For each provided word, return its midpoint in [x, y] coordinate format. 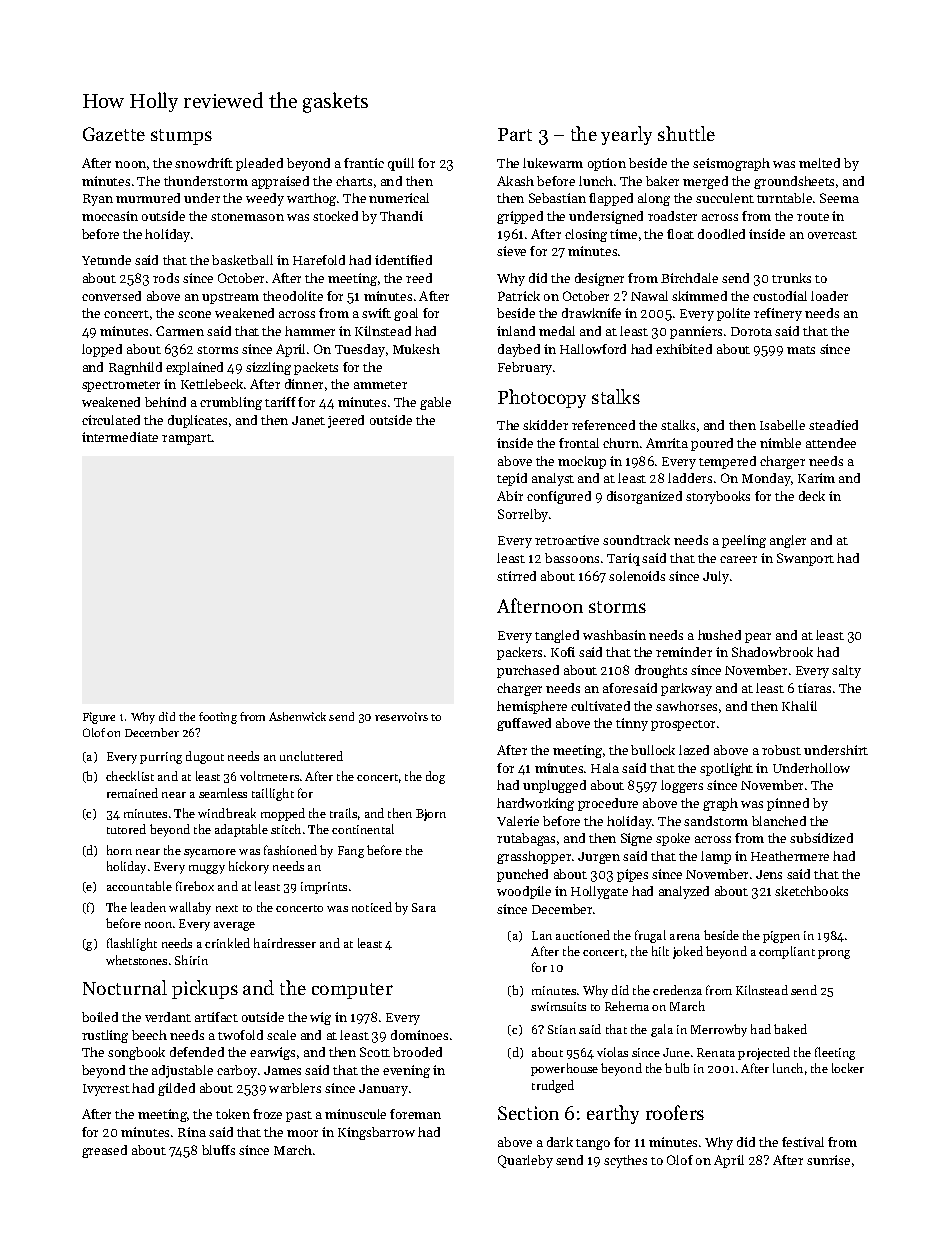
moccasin [110, 216]
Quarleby [525, 1161]
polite [733, 314]
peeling [744, 541]
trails [343, 813]
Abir [510, 496]
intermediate [120, 437]
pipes [632, 875]
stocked [335, 216]
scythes [625, 1161]
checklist [130, 776]
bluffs [218, 1150]
